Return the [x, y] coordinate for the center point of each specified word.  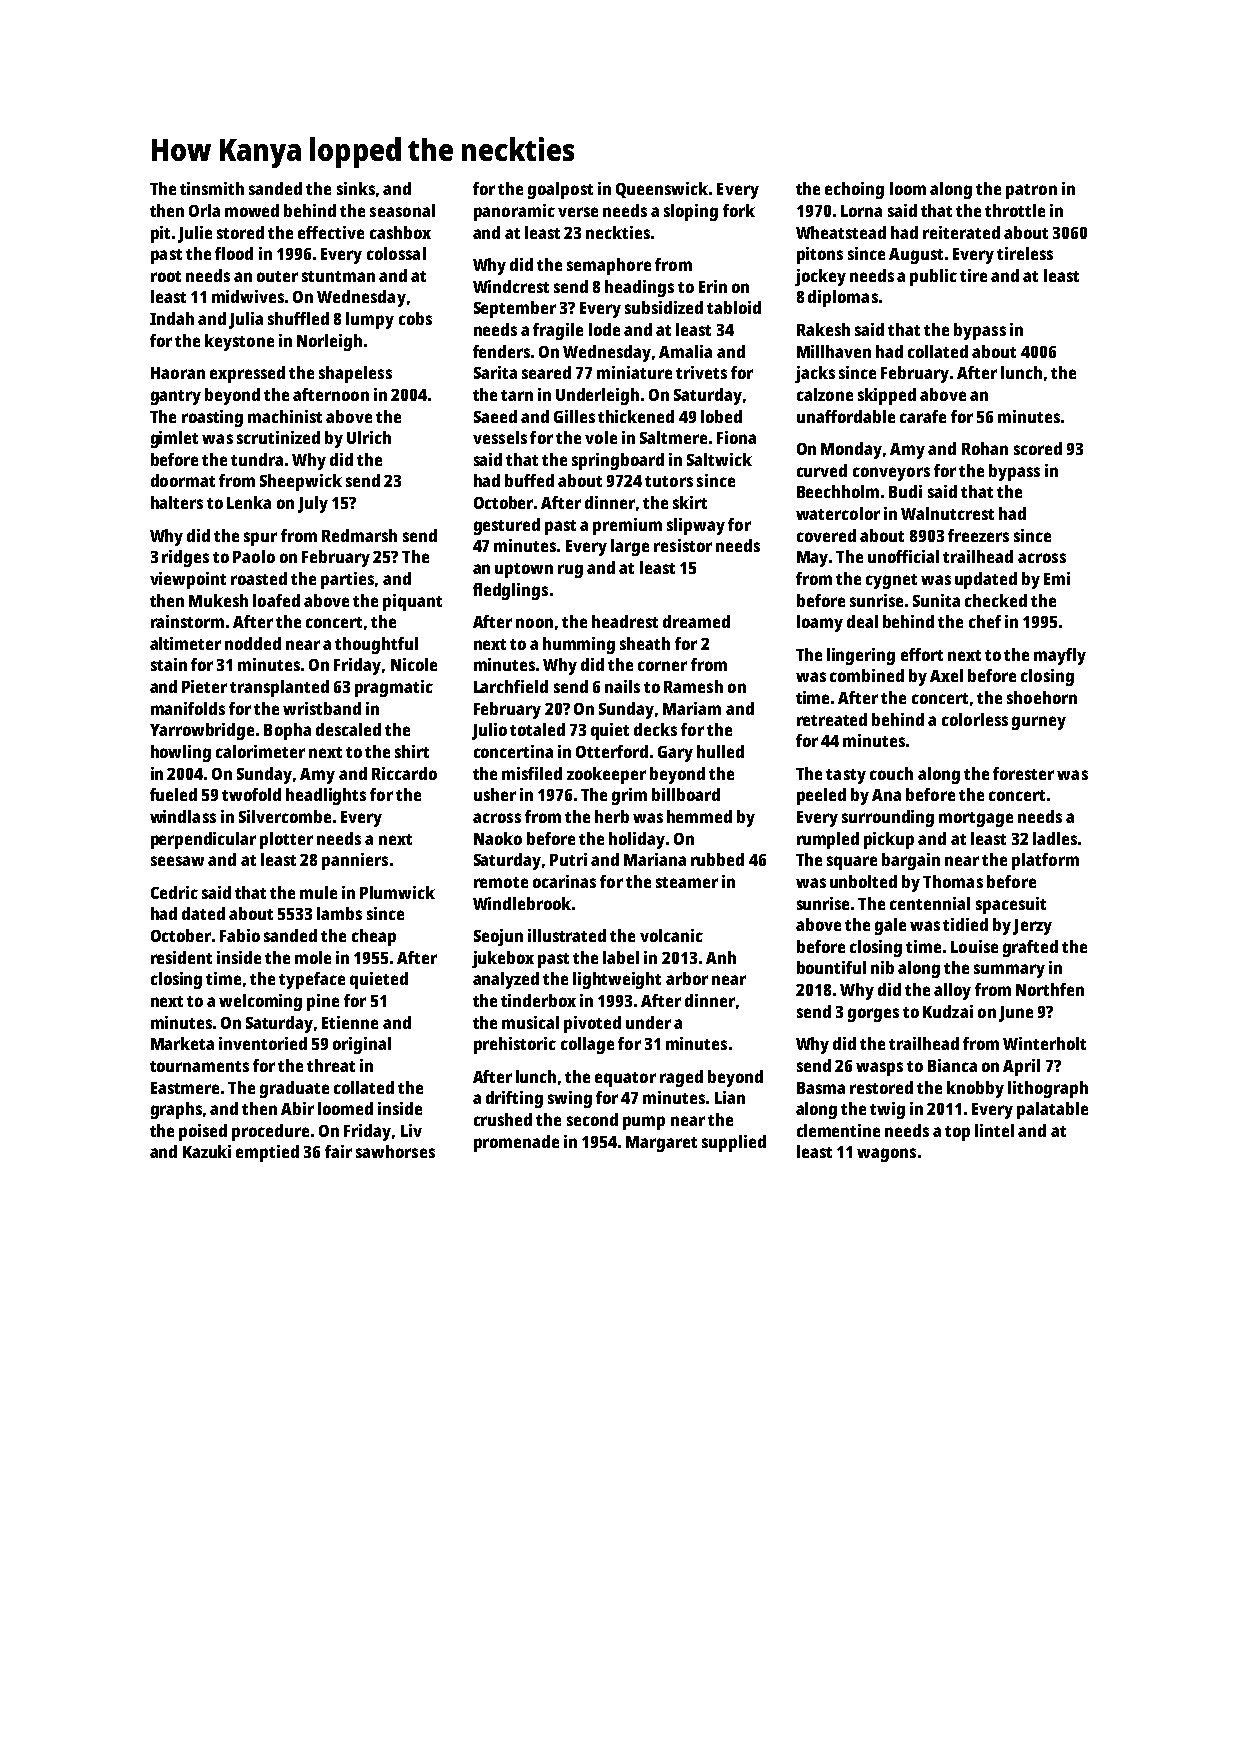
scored [1038, 448]
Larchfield [511, 686]
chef [985, 621]
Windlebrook [522, 903]
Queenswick [662, 190]
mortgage [976, 819]
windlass [183, 816]
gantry [176, 397]
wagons [886, 1155]
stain [169, 664]
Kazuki [207, 1151]
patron [1031, 191]
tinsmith [212, 188]
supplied [734, 1143]
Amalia [685, 351]
